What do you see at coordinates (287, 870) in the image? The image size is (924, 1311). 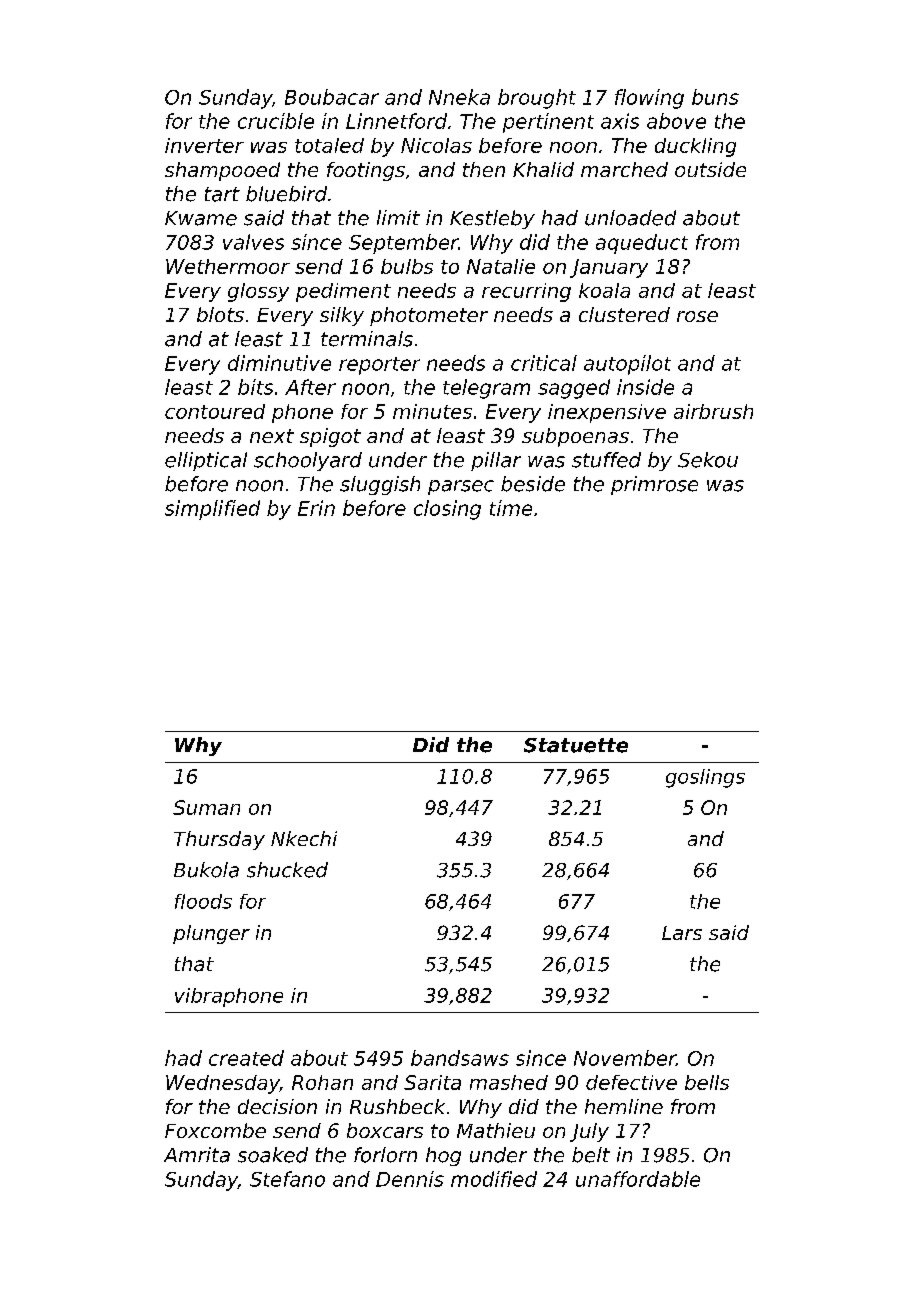 I see `shucked` at bounding box center [287, 870].
